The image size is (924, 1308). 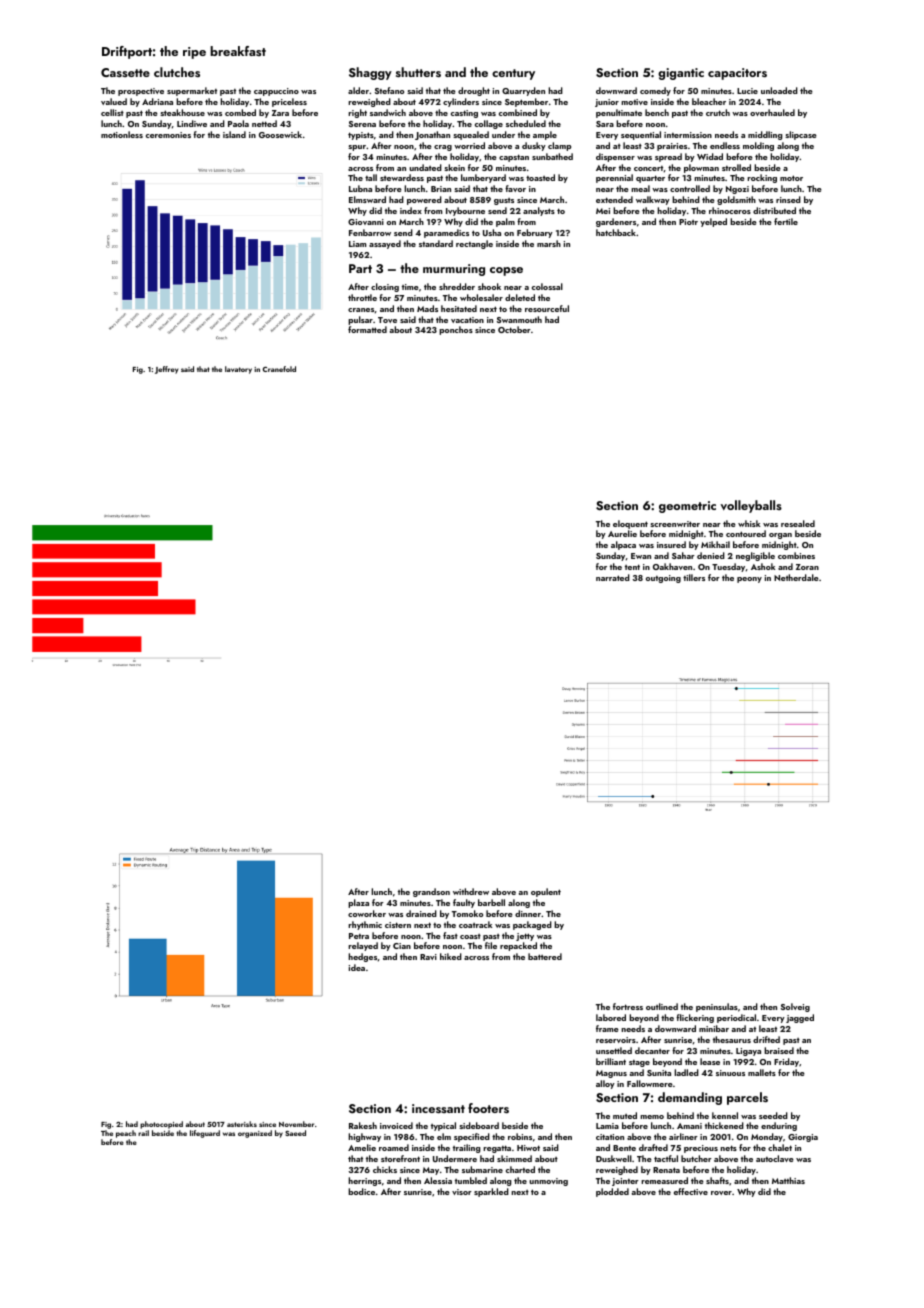 What do you see at coordinates (681, 74) in the image?
I see `gigantic` at bounding box center [681, 74].
